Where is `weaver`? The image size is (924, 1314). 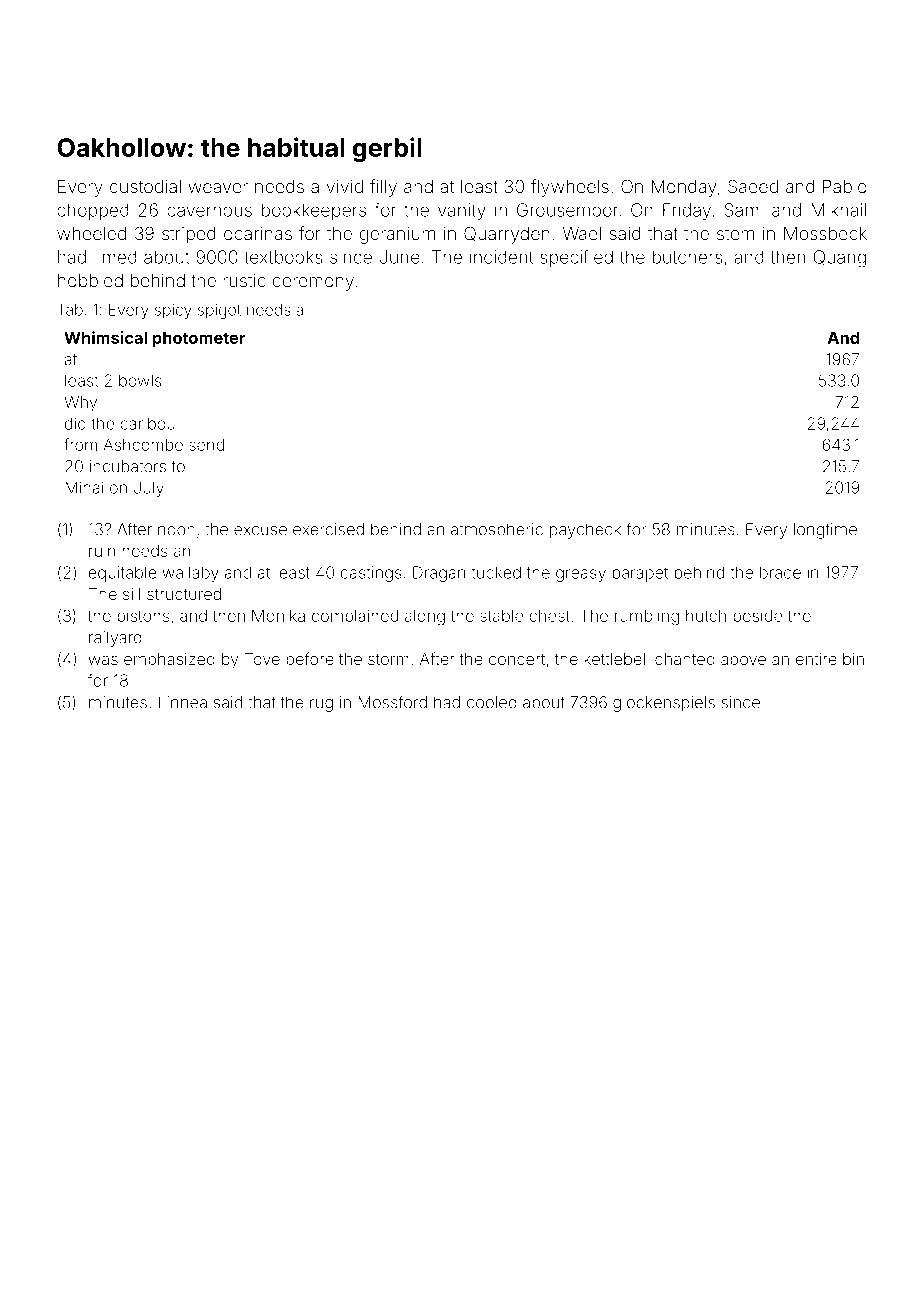
weaver is located at coordinates (218, 188).
